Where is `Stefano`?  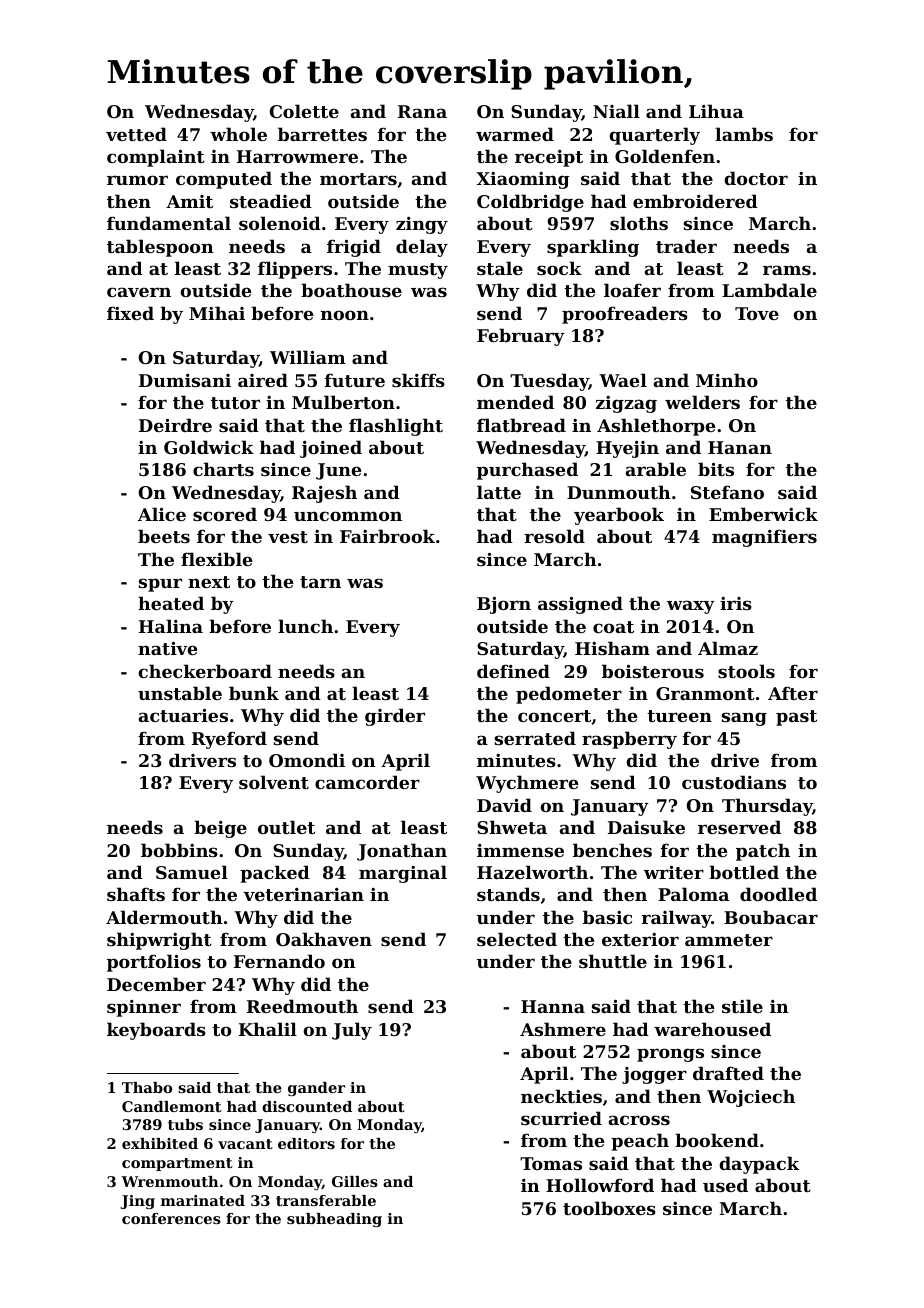 Stefano is located at coordinates (727, 492).
